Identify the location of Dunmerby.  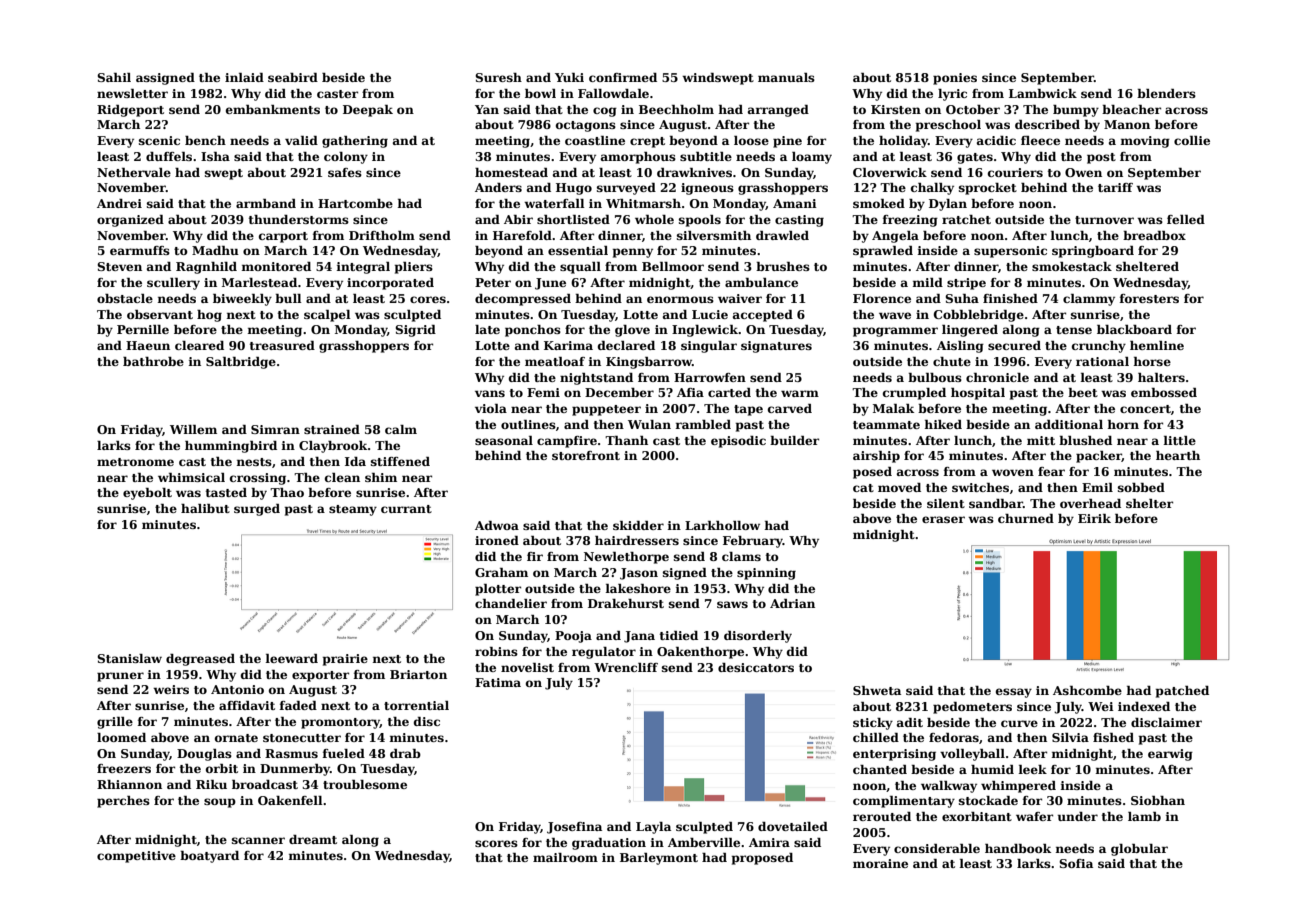
(295, 770).
